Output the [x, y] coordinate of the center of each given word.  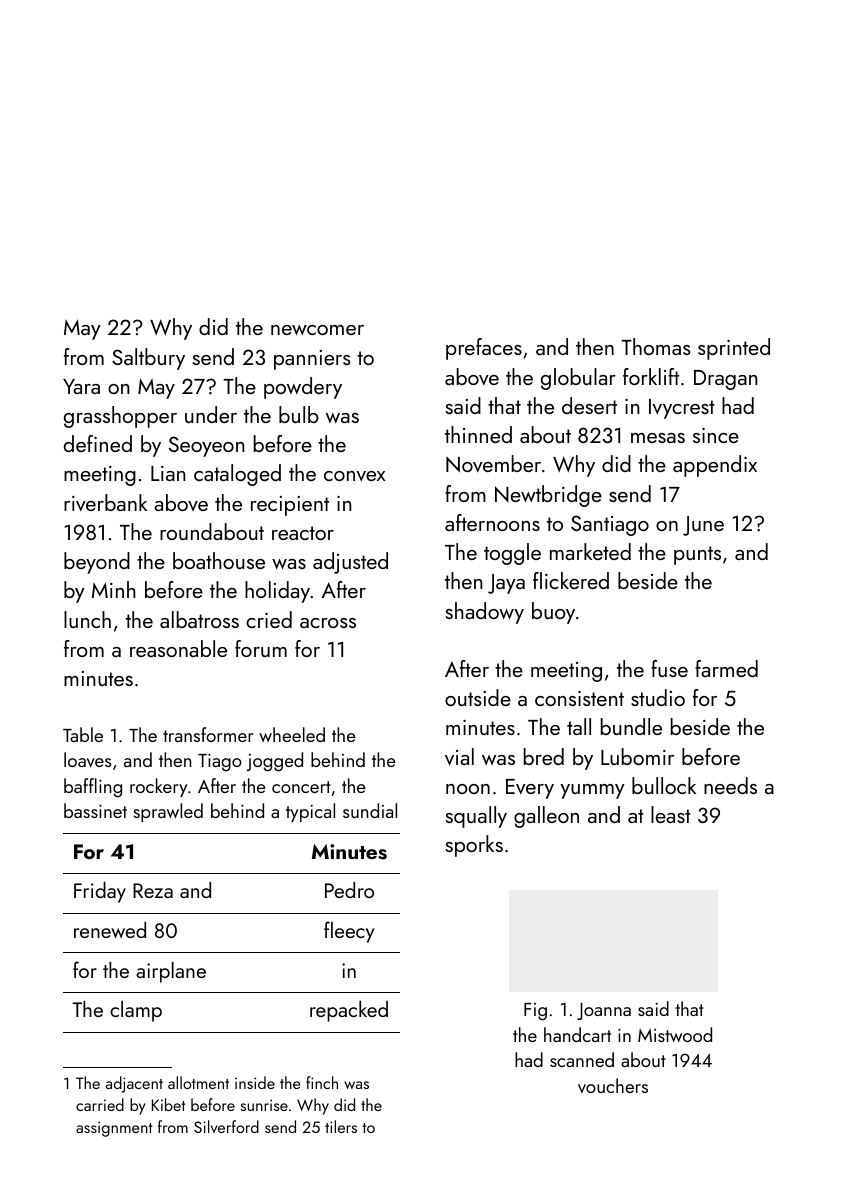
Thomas [656, 346]
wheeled [292, 734]
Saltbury [148, 359]
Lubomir [637, 756]
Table [83, 734]
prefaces [484, 349]
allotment [198, 1082]
